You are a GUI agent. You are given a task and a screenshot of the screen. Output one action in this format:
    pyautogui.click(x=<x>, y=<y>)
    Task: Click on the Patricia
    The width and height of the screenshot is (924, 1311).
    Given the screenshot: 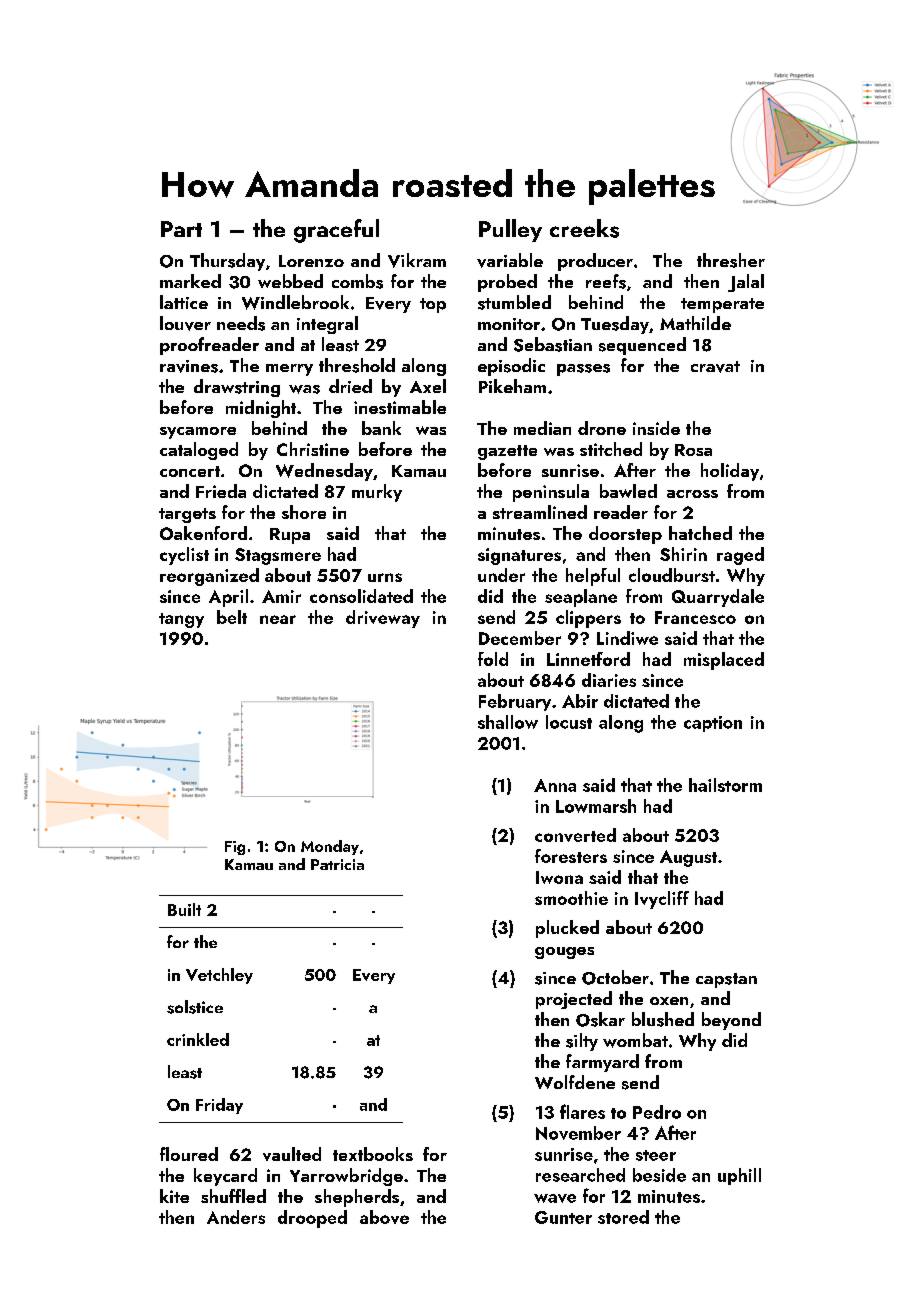 What is the action you would take?
    pyautogui.click(x=337, y=864)
